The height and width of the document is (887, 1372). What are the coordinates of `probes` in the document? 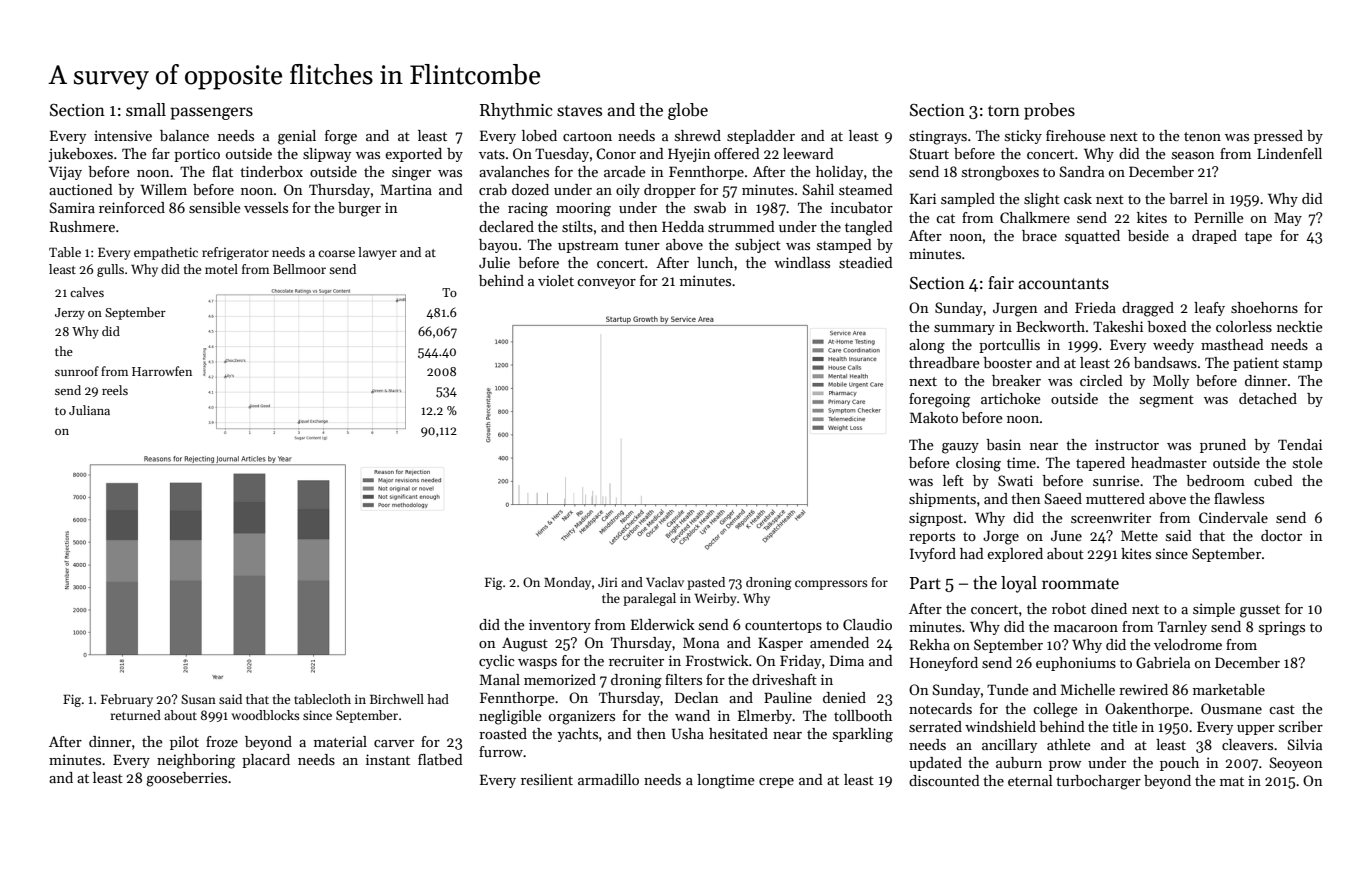 It's located at (1049, 111).
